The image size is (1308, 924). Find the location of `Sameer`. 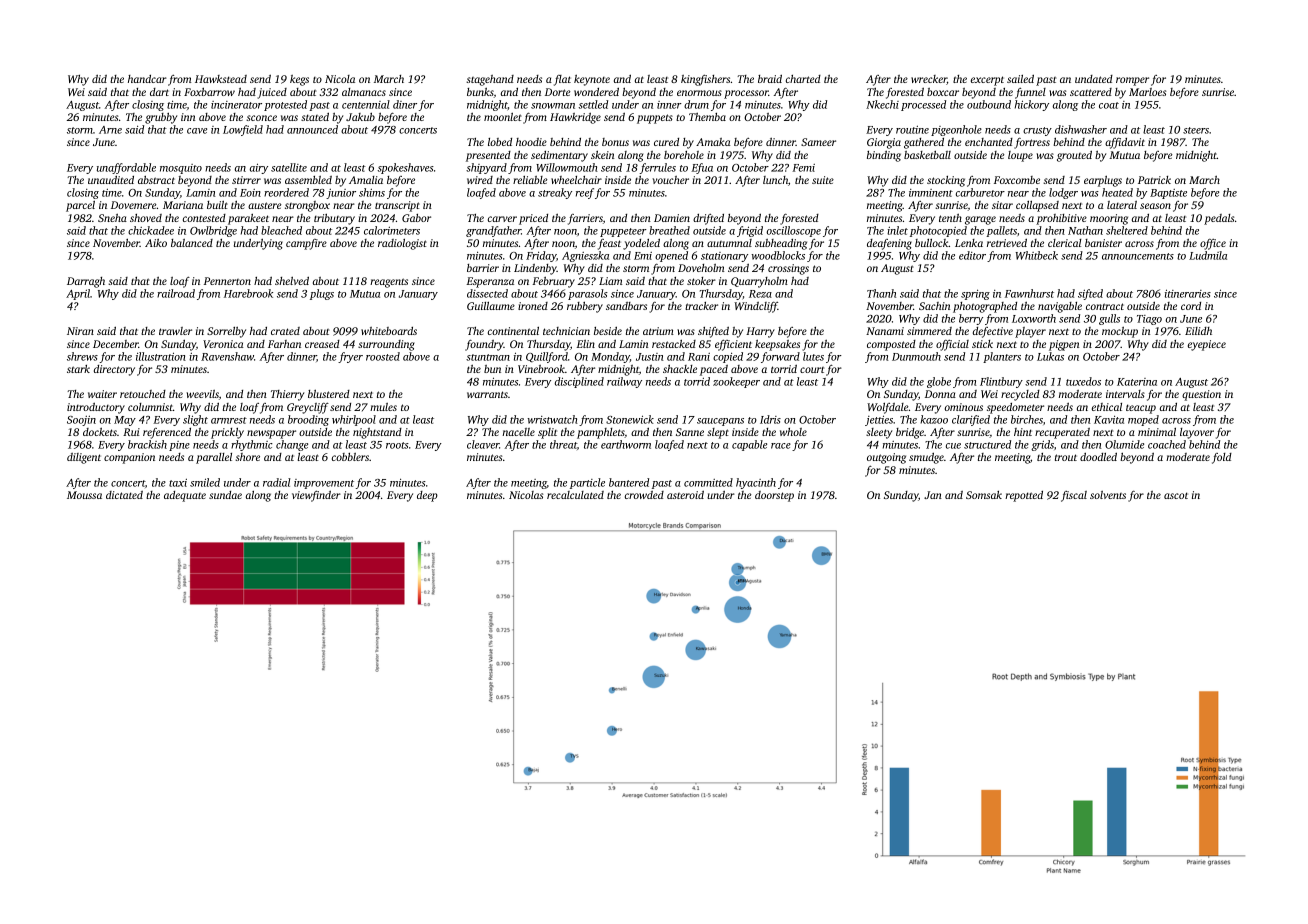

Sameer is located at coordinates (818, 142).
